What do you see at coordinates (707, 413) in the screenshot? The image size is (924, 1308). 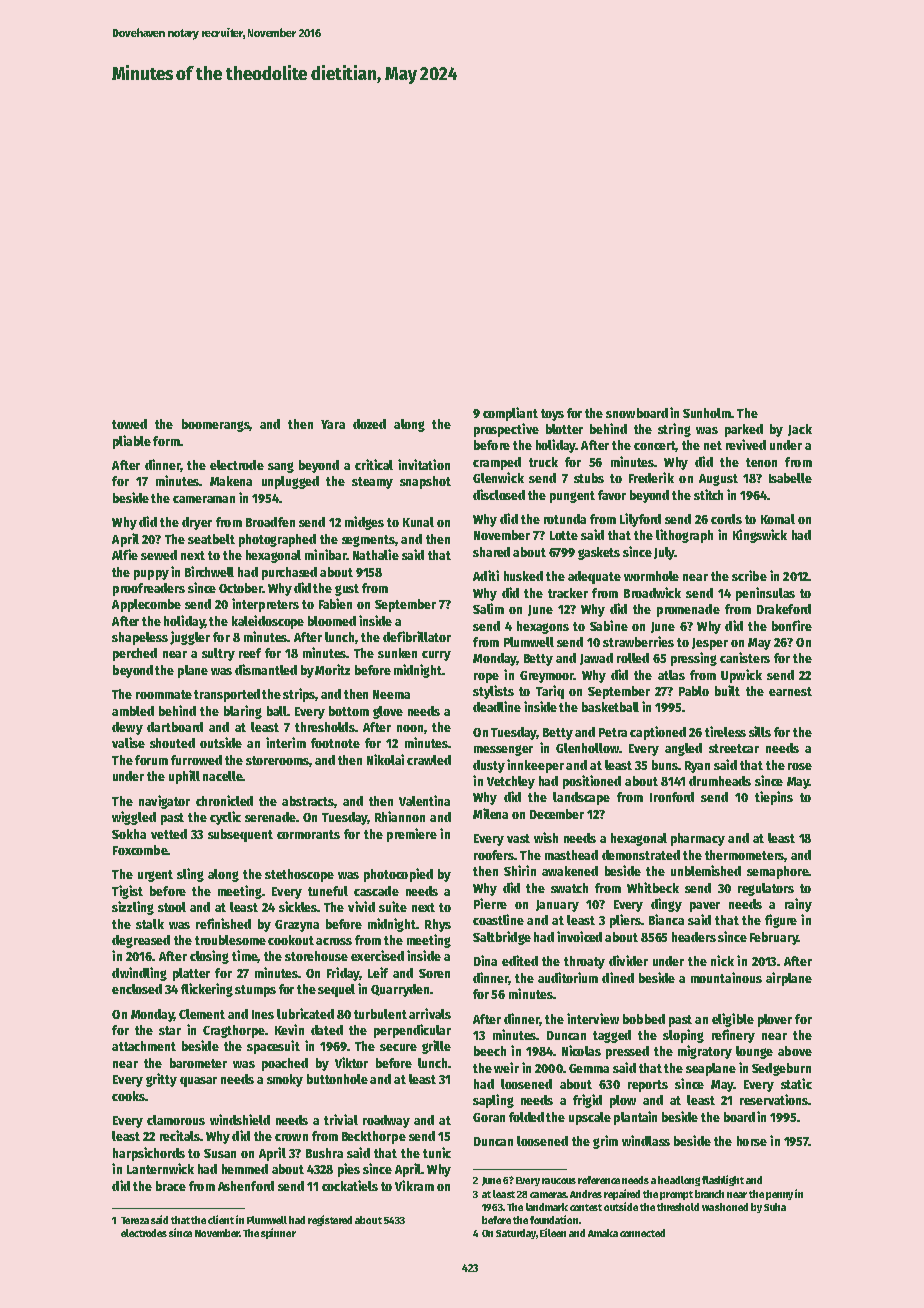 I see `Sunholm` at bounding box center [707, 413].
